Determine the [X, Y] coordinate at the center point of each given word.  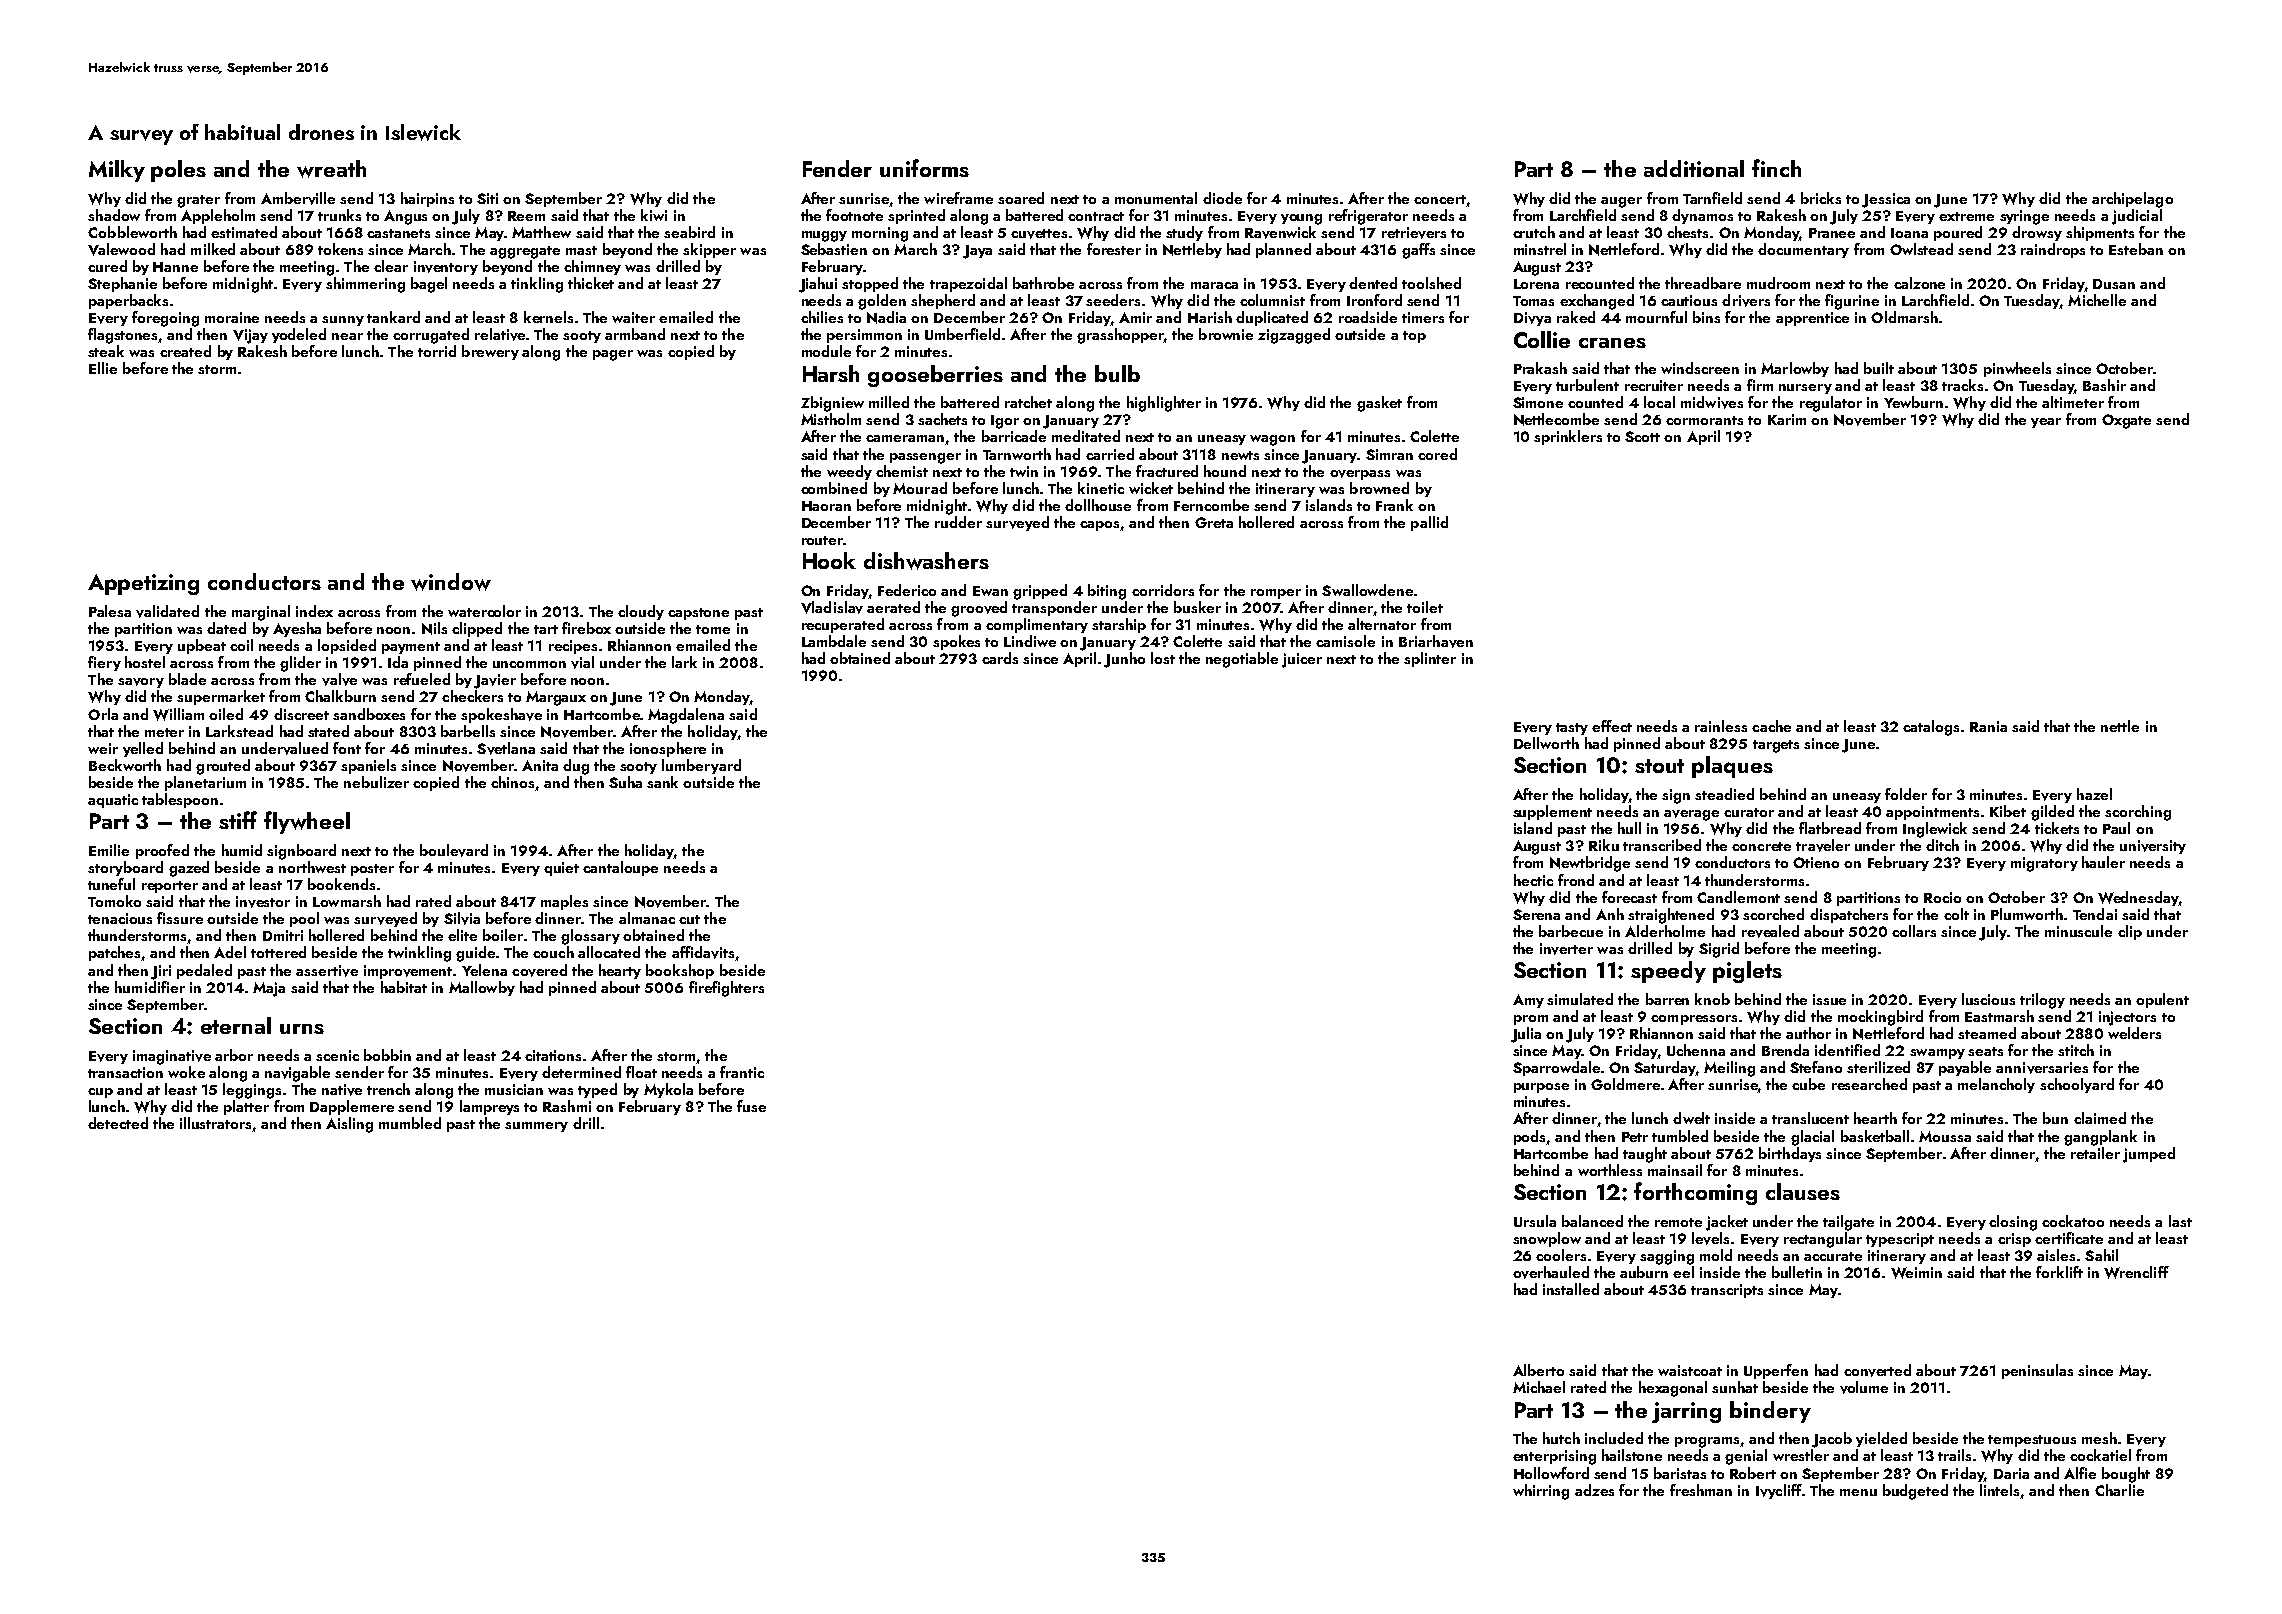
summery [536, 1127]
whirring [1541, 1492]
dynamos [1702, 216]
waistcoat [1690, 1370]
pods [1530, 1137]
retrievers [1414, 233]
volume [1864, 1387]
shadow [114, 215]
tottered [278, 952]
